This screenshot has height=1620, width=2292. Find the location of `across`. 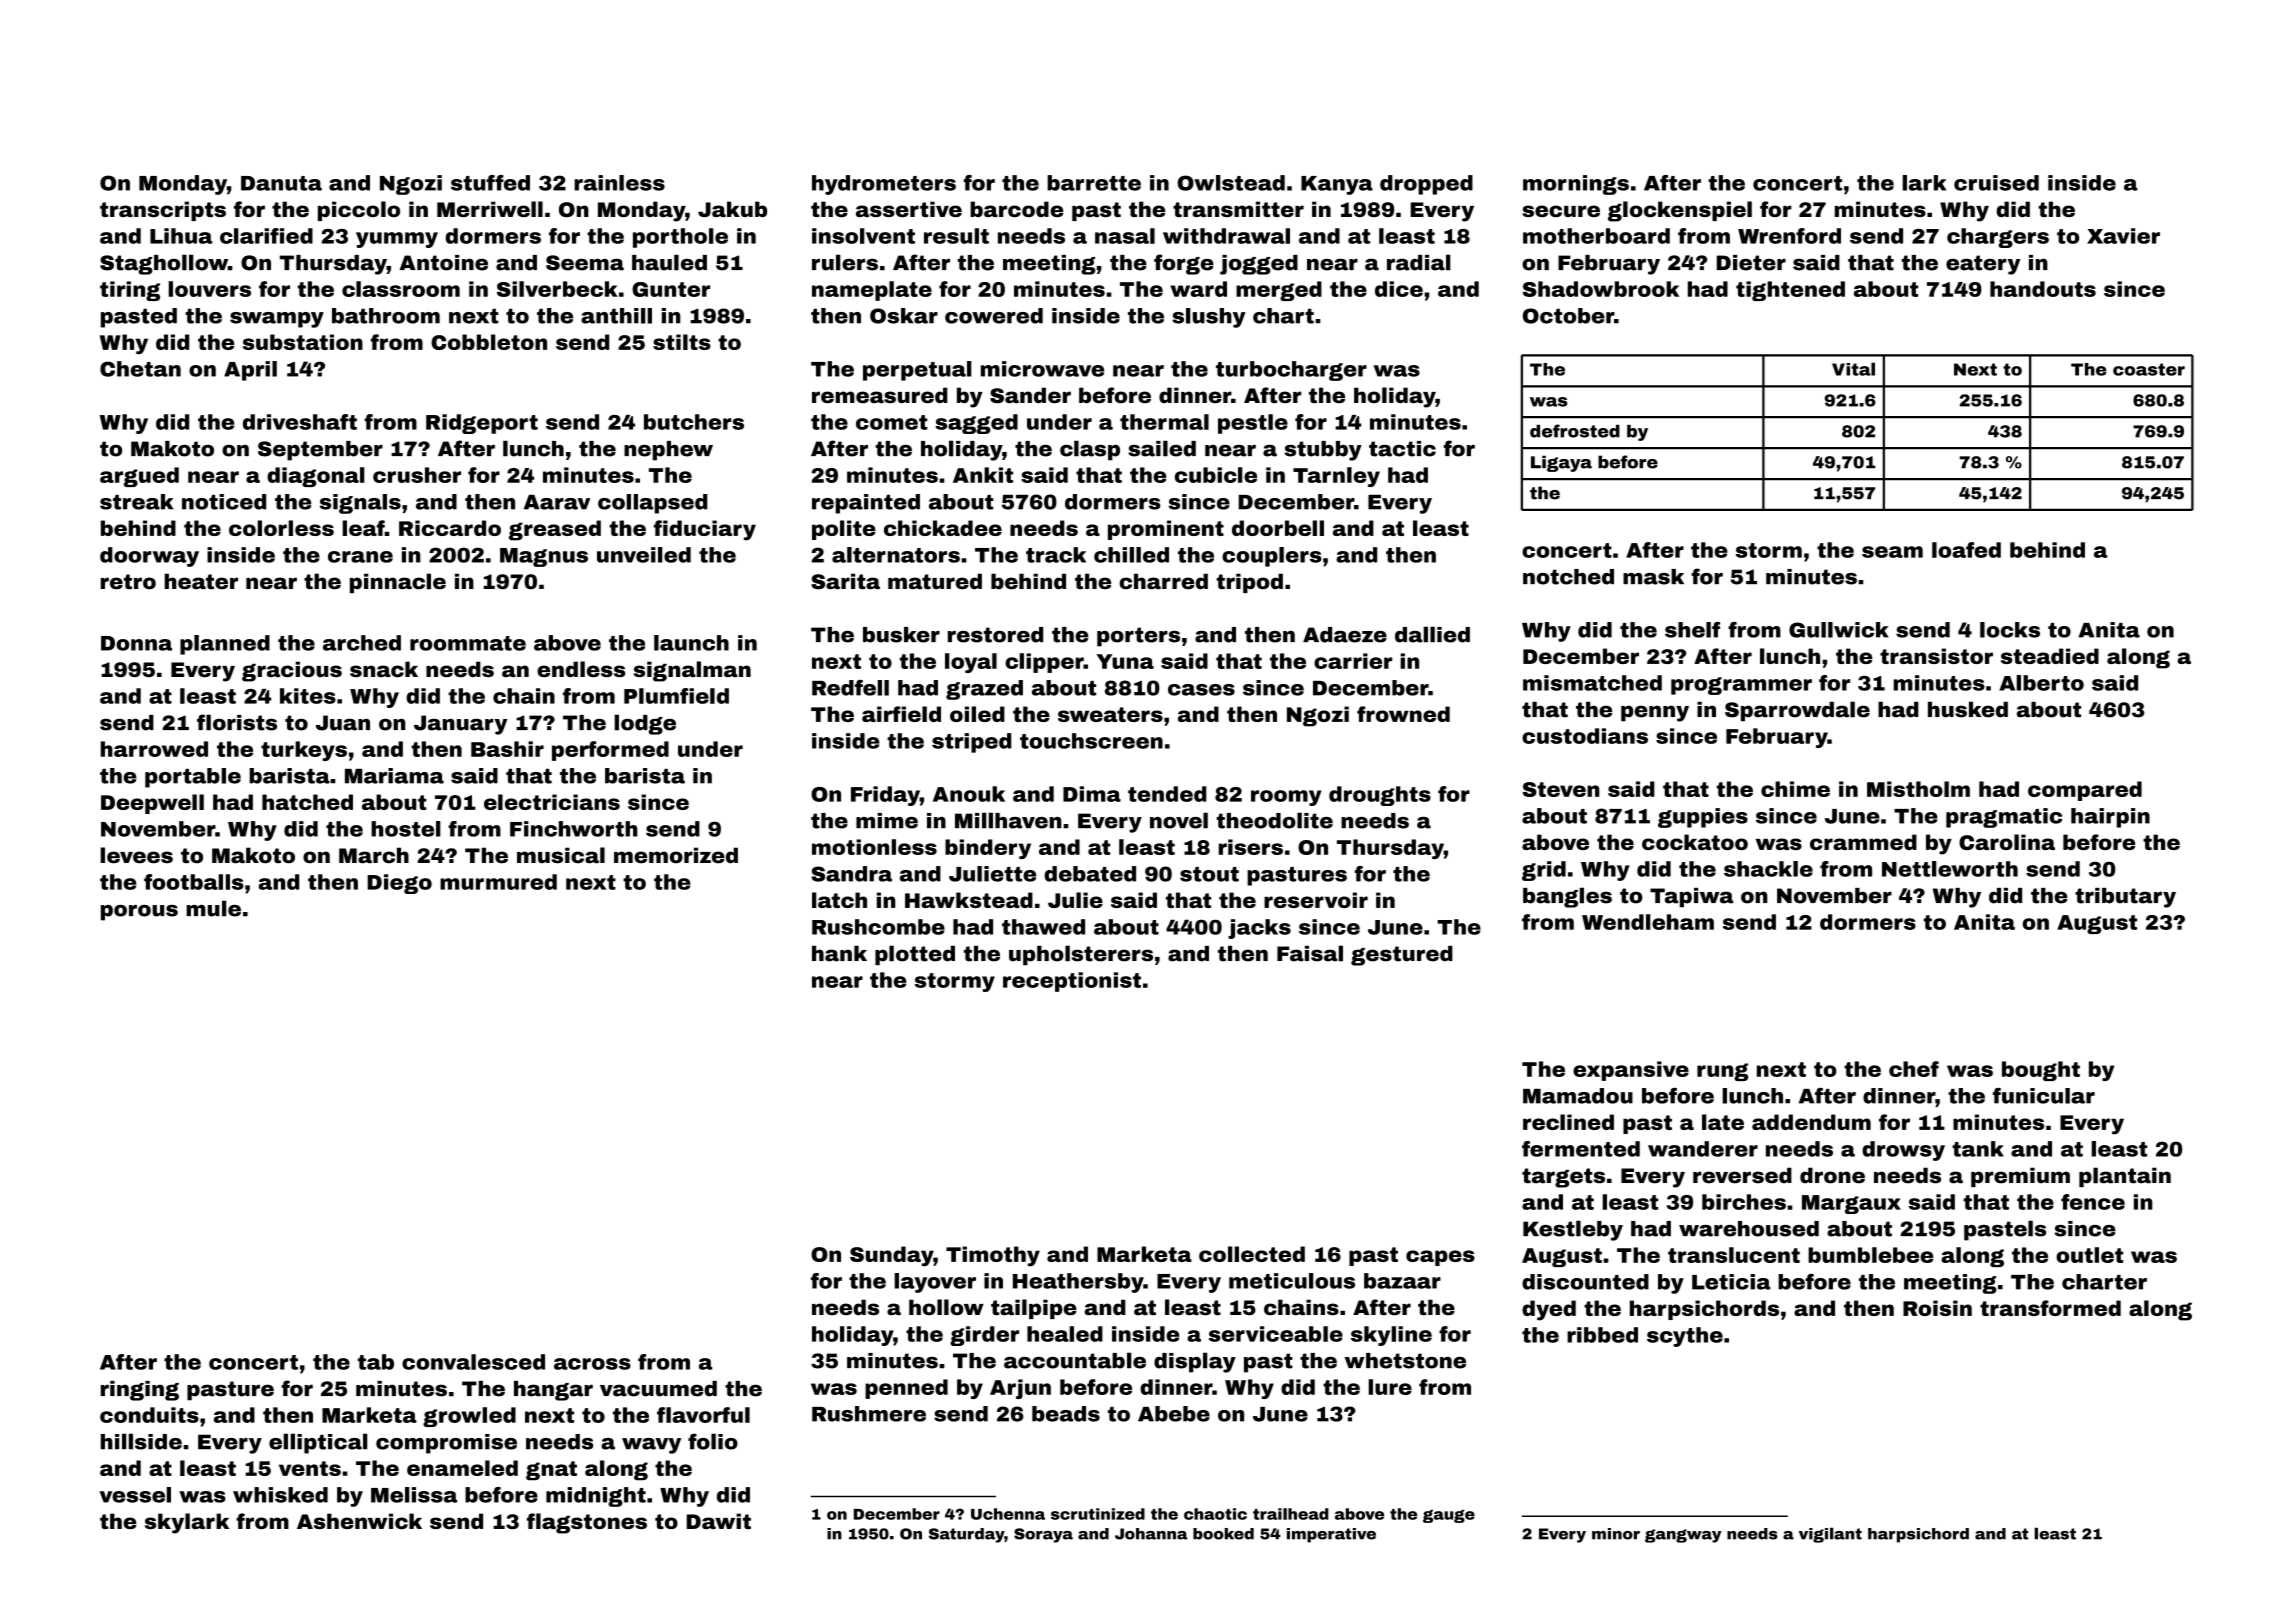

across is located at coordinates (592, 1364).
